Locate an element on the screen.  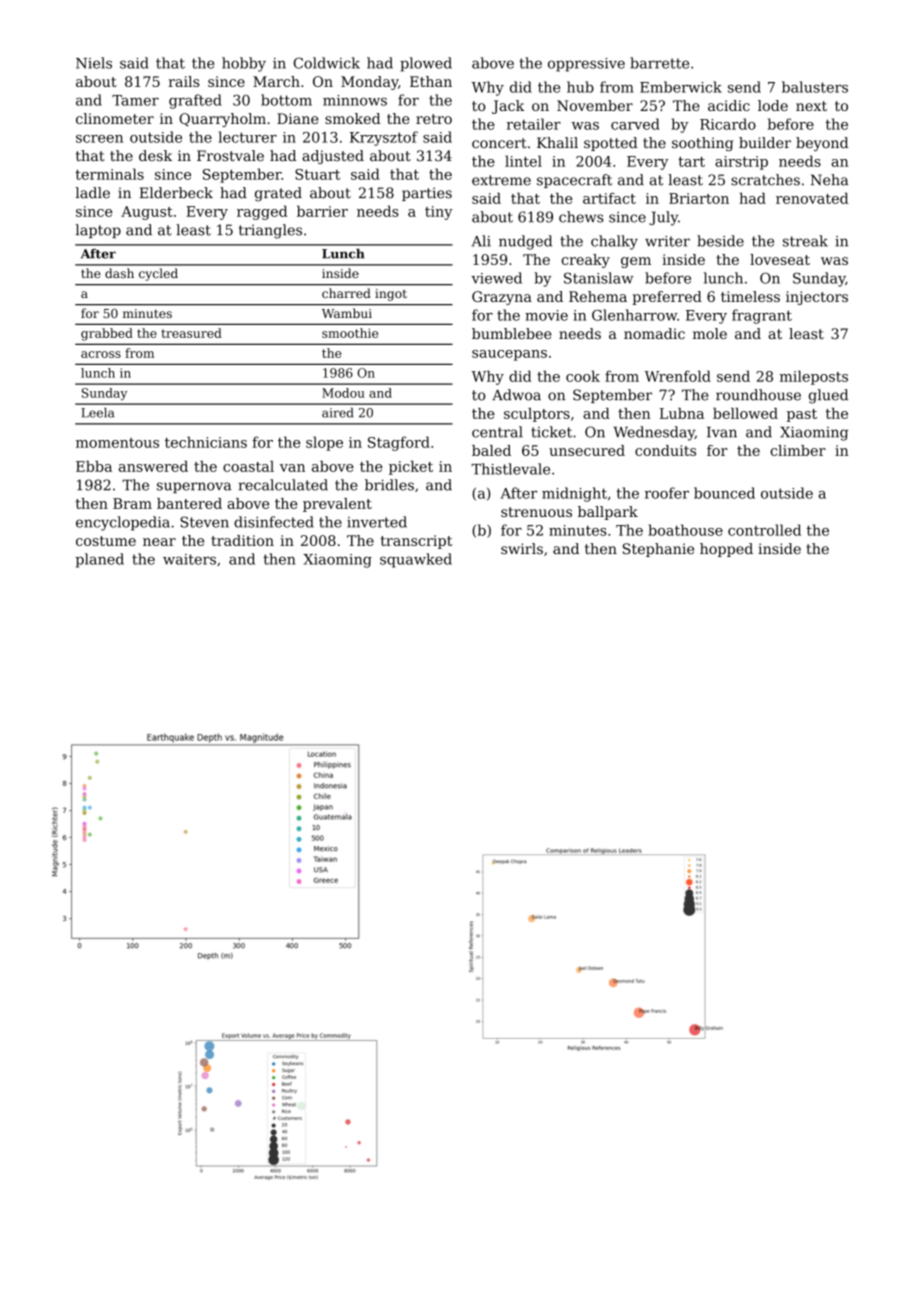
desk is located at coordinates (155, 155).
